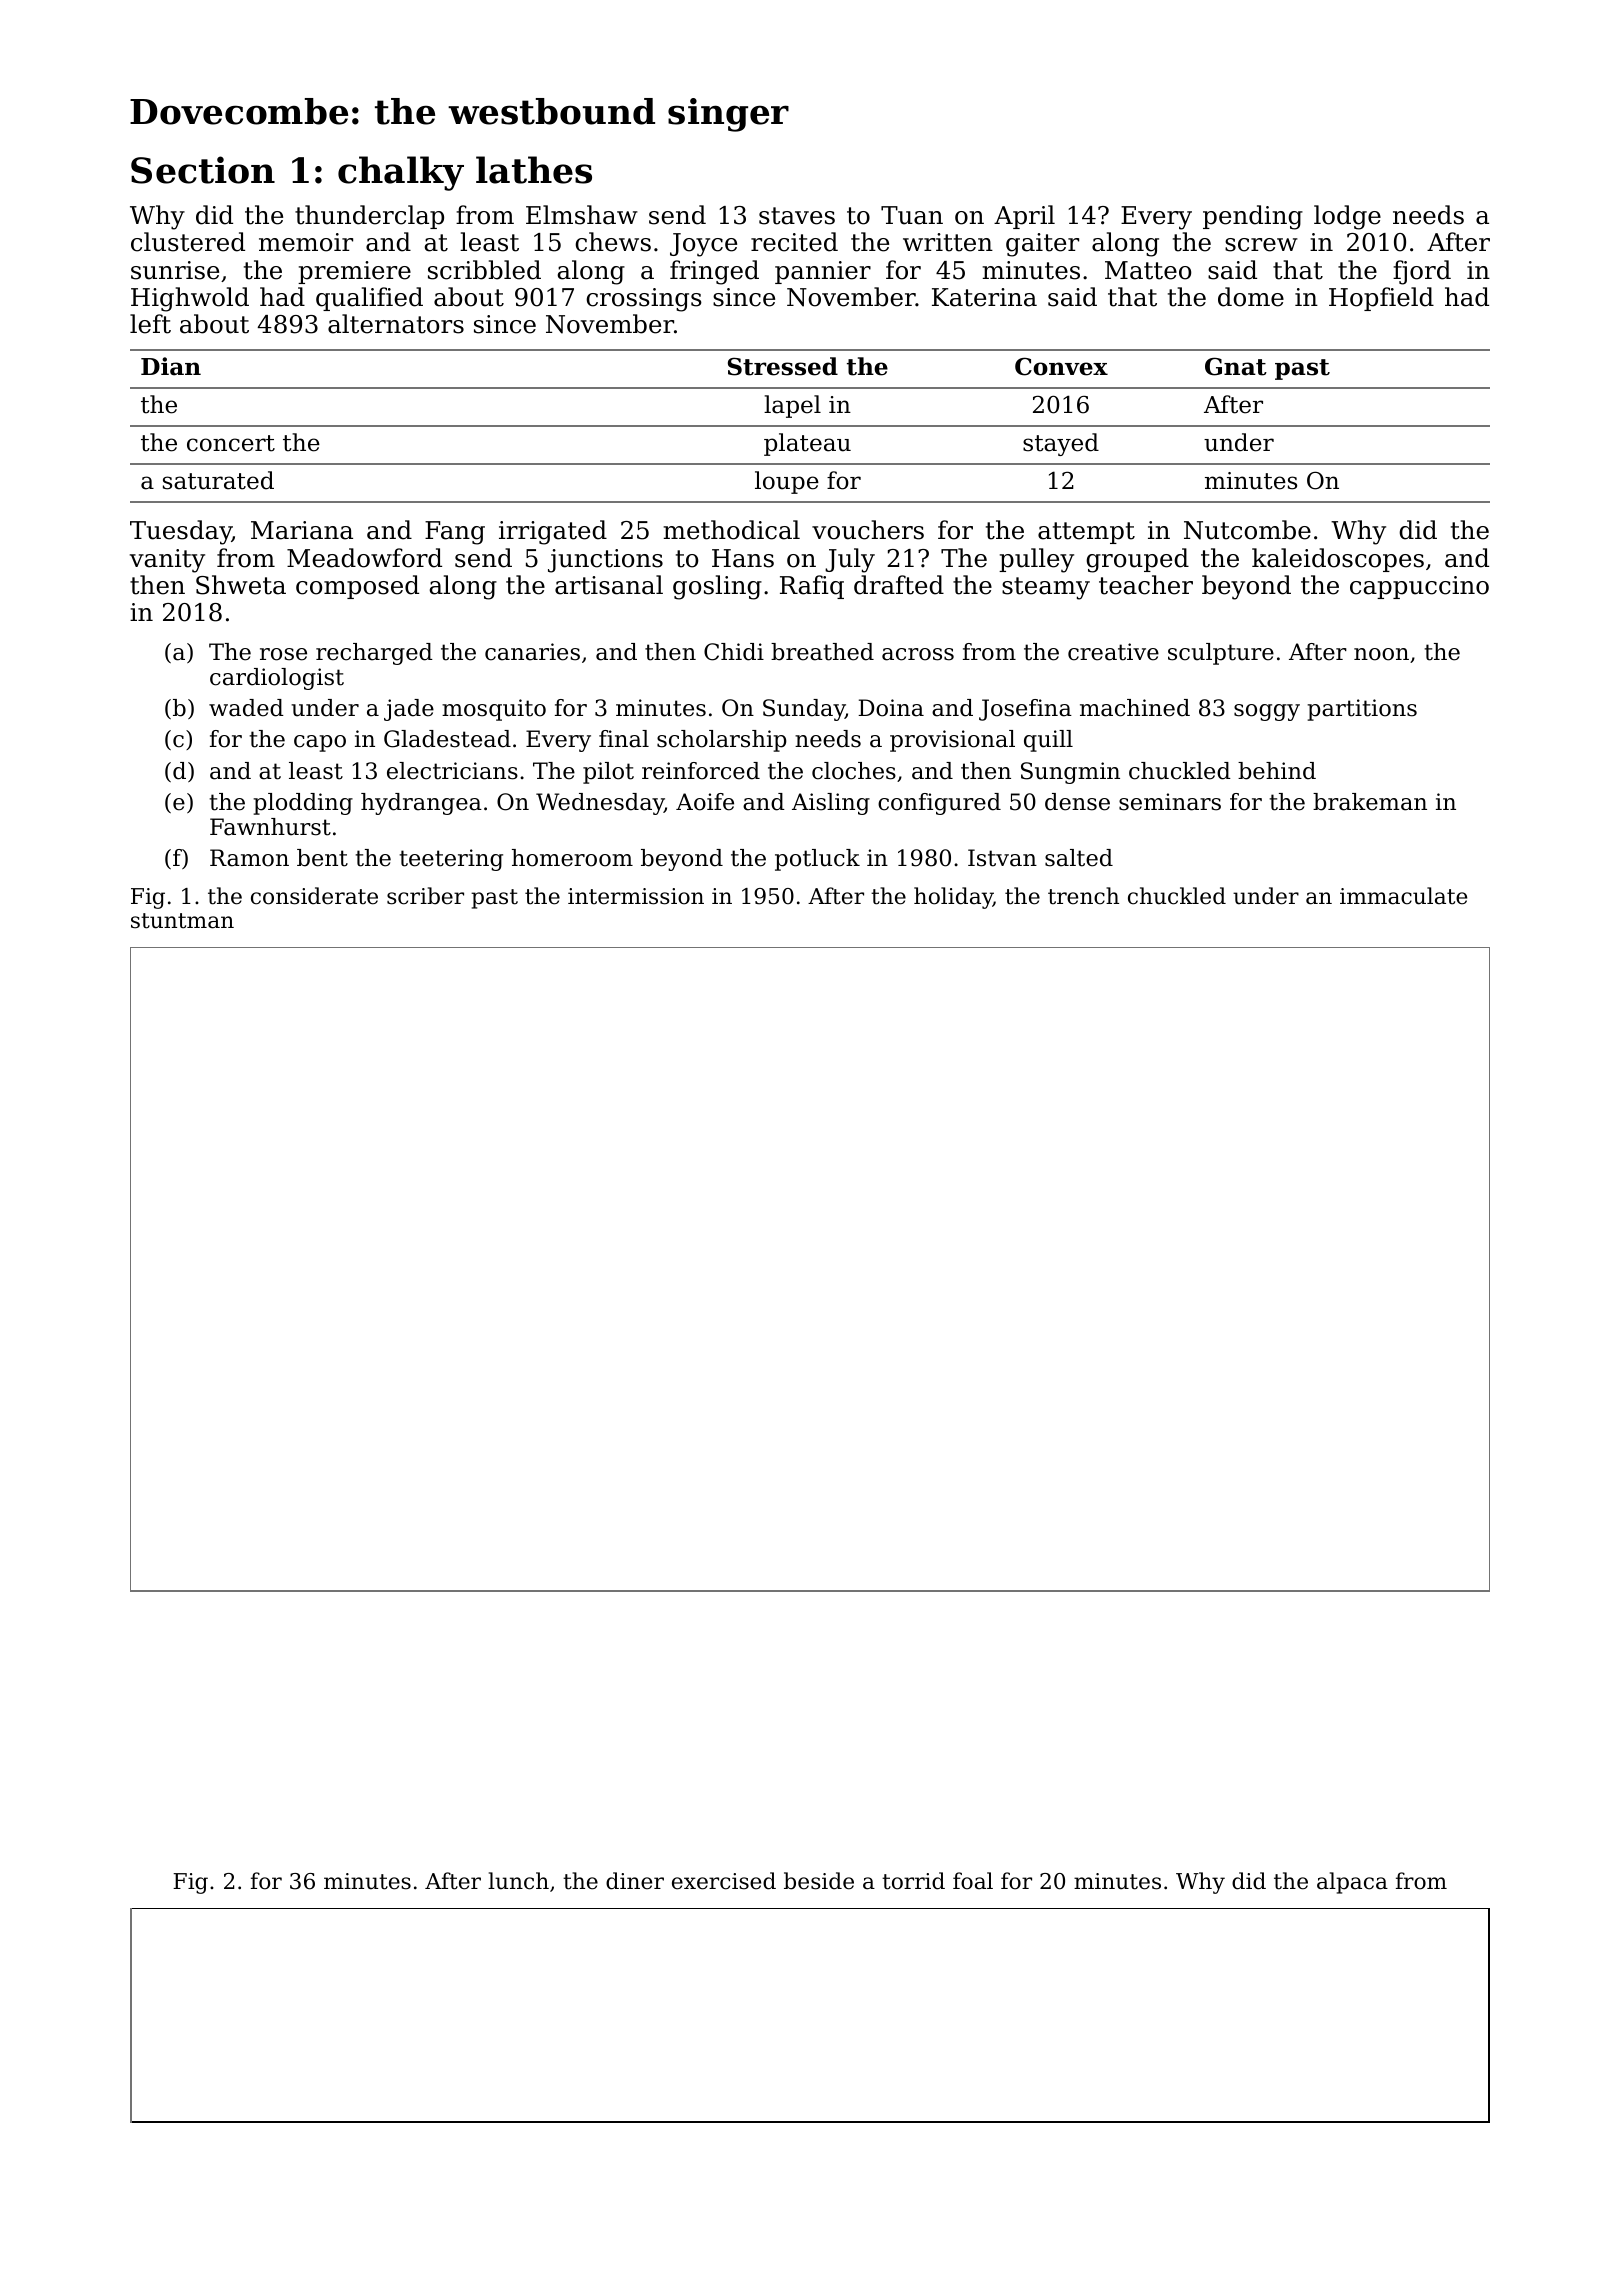  I want to click on Section, so click(203, 170).
